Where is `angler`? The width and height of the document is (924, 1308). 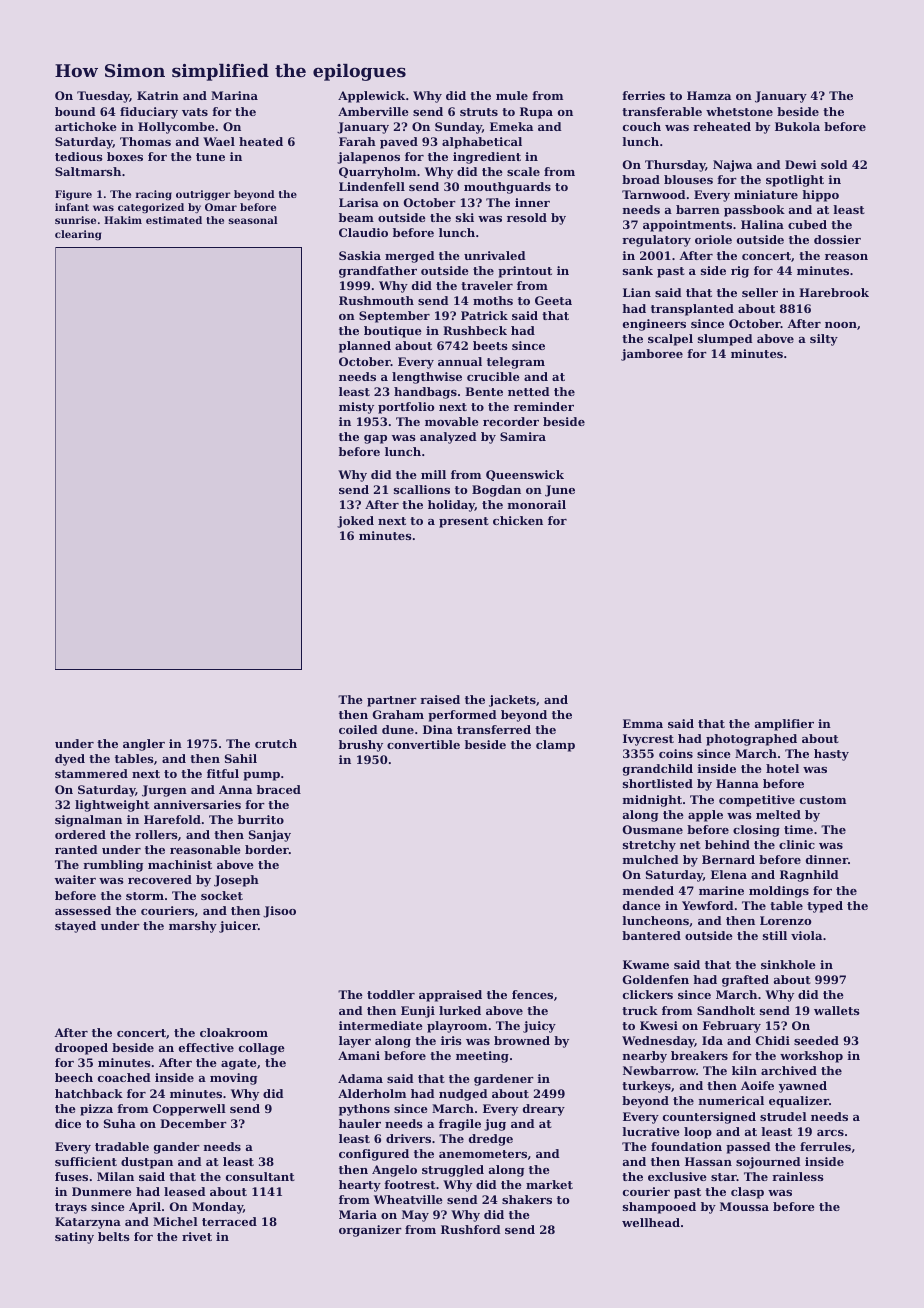
angler is located at coordinates (144, 745).
